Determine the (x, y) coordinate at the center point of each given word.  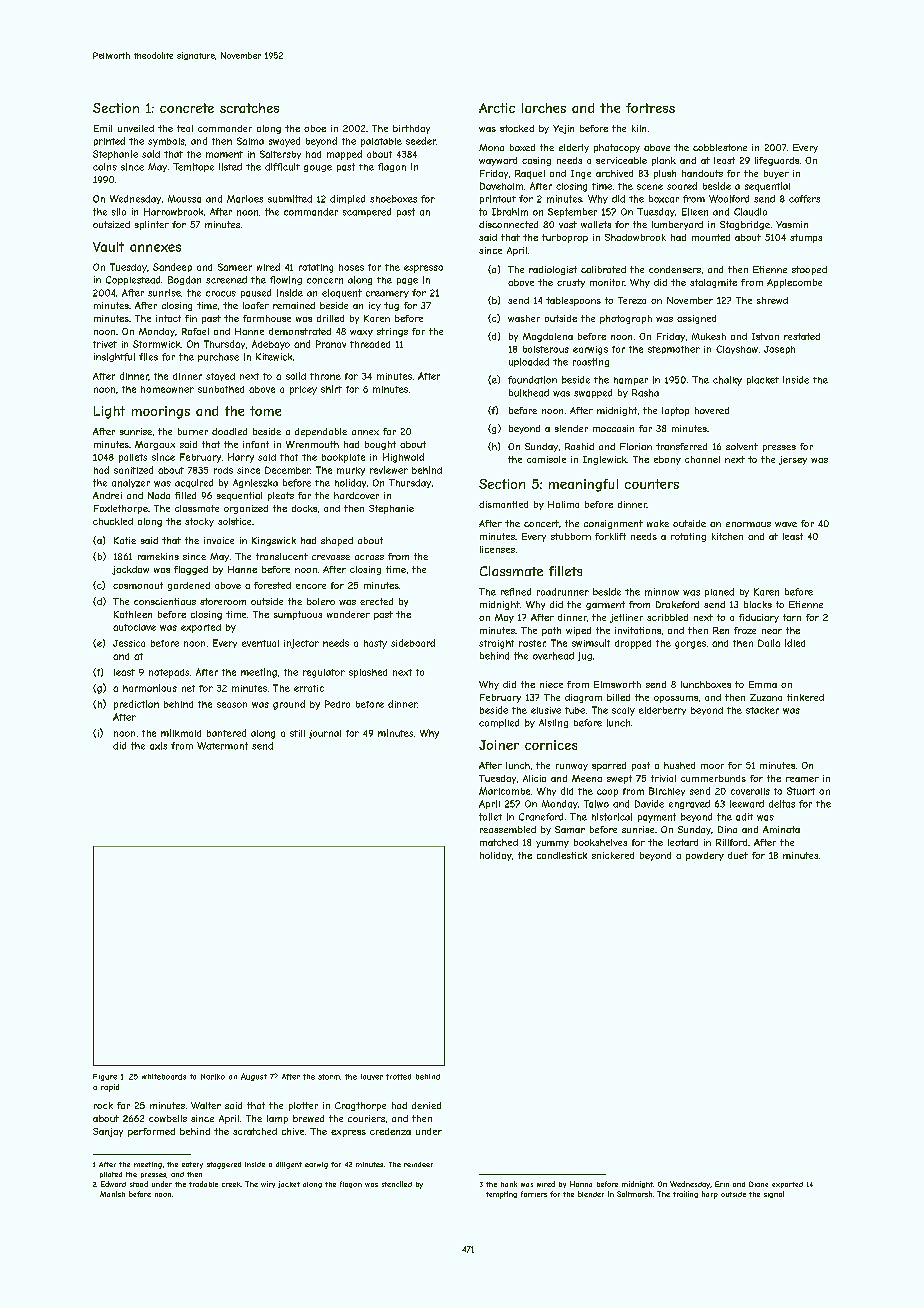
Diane (758, 1184)
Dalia (769, 643)
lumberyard (677, 225)
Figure (105, 1077)
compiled (499, 723)
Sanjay (108, 1132)
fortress (650, 108)
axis (158, 746)
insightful (114, 357)
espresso (423, 269)
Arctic (497, 108)
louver (372, 1077)
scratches (249, 108)
